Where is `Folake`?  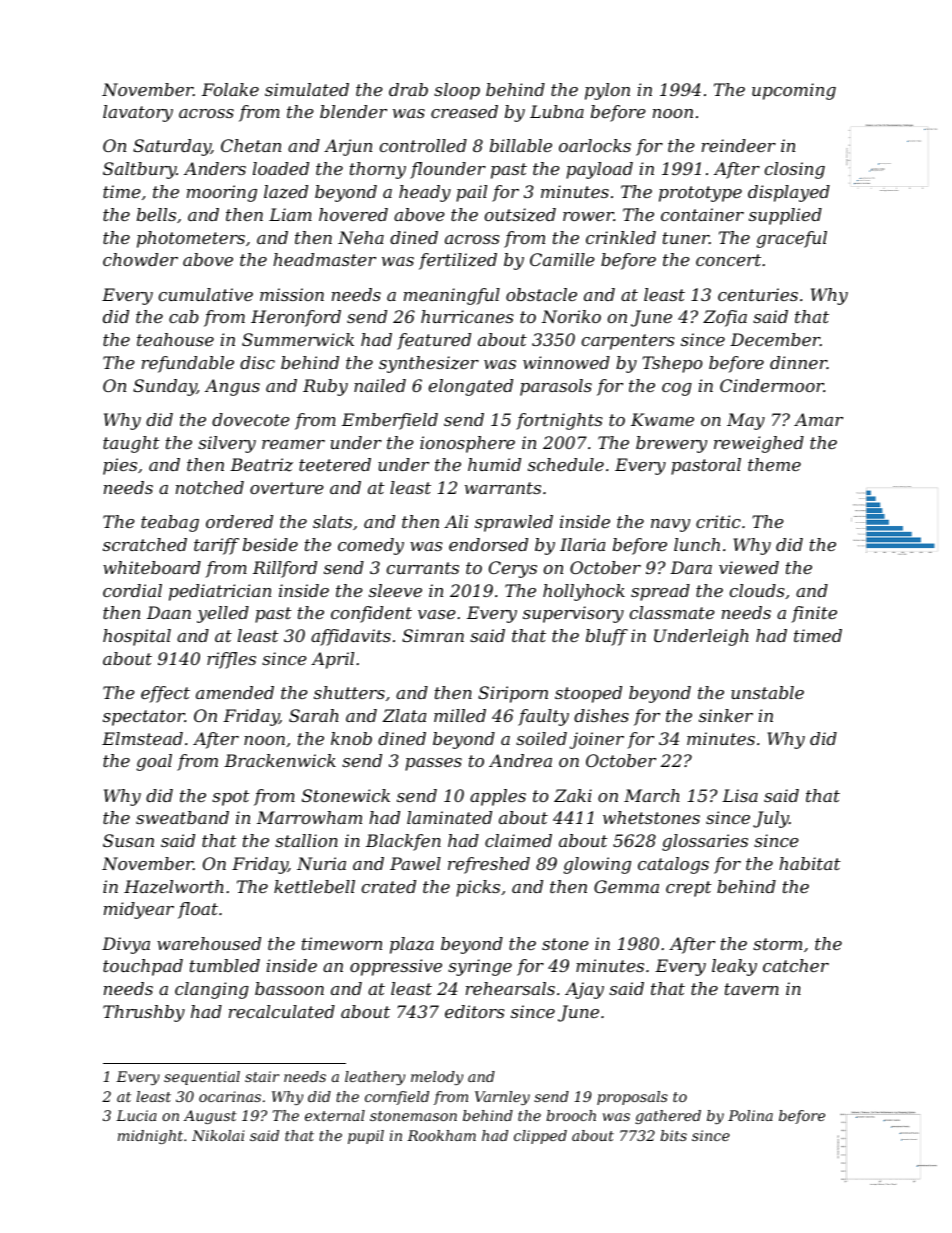 Folake is located at coordinates (230, 89).
